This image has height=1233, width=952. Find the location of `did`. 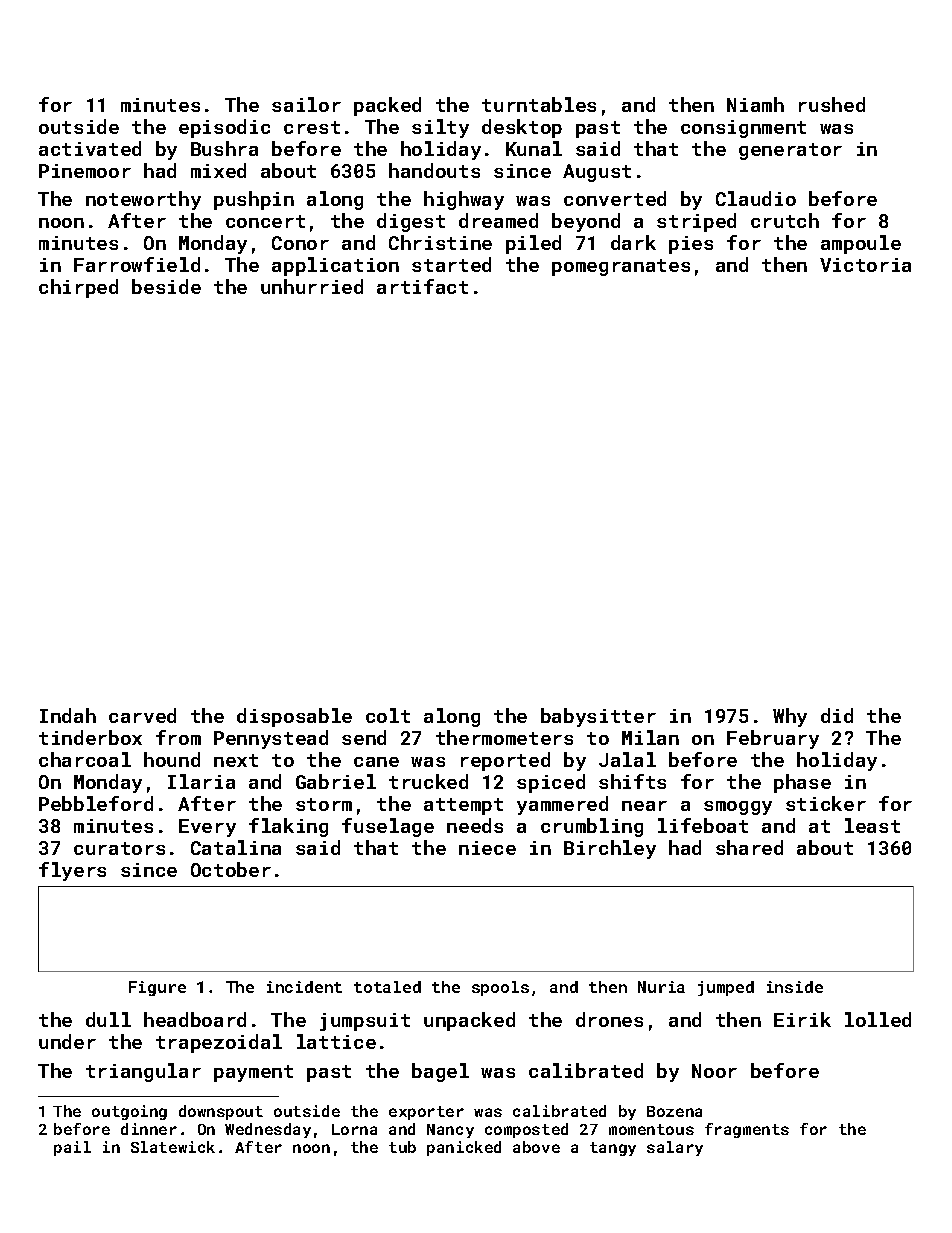

did is located at coordinates (837, 715).
